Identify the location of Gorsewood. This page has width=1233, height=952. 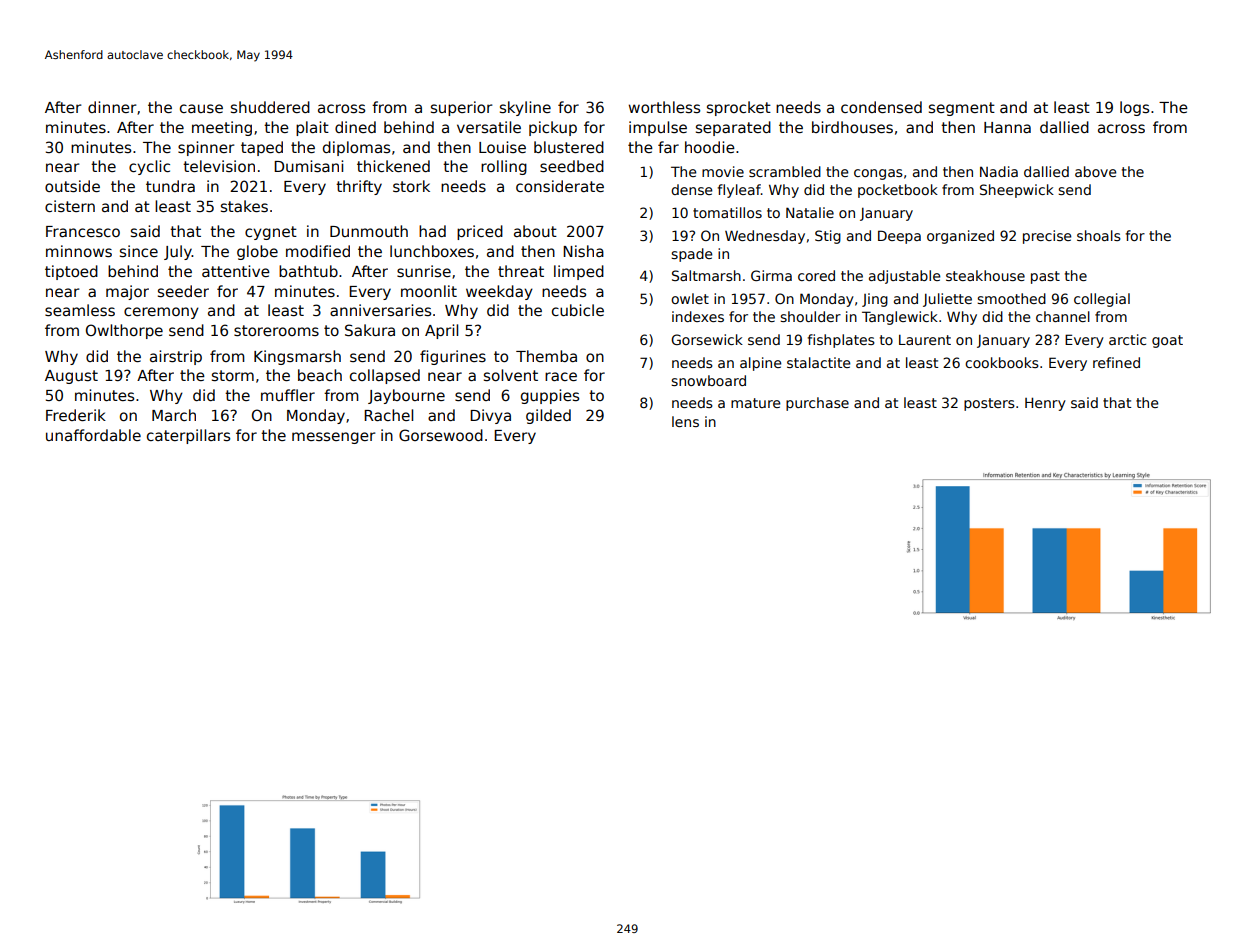
(441, 435).
